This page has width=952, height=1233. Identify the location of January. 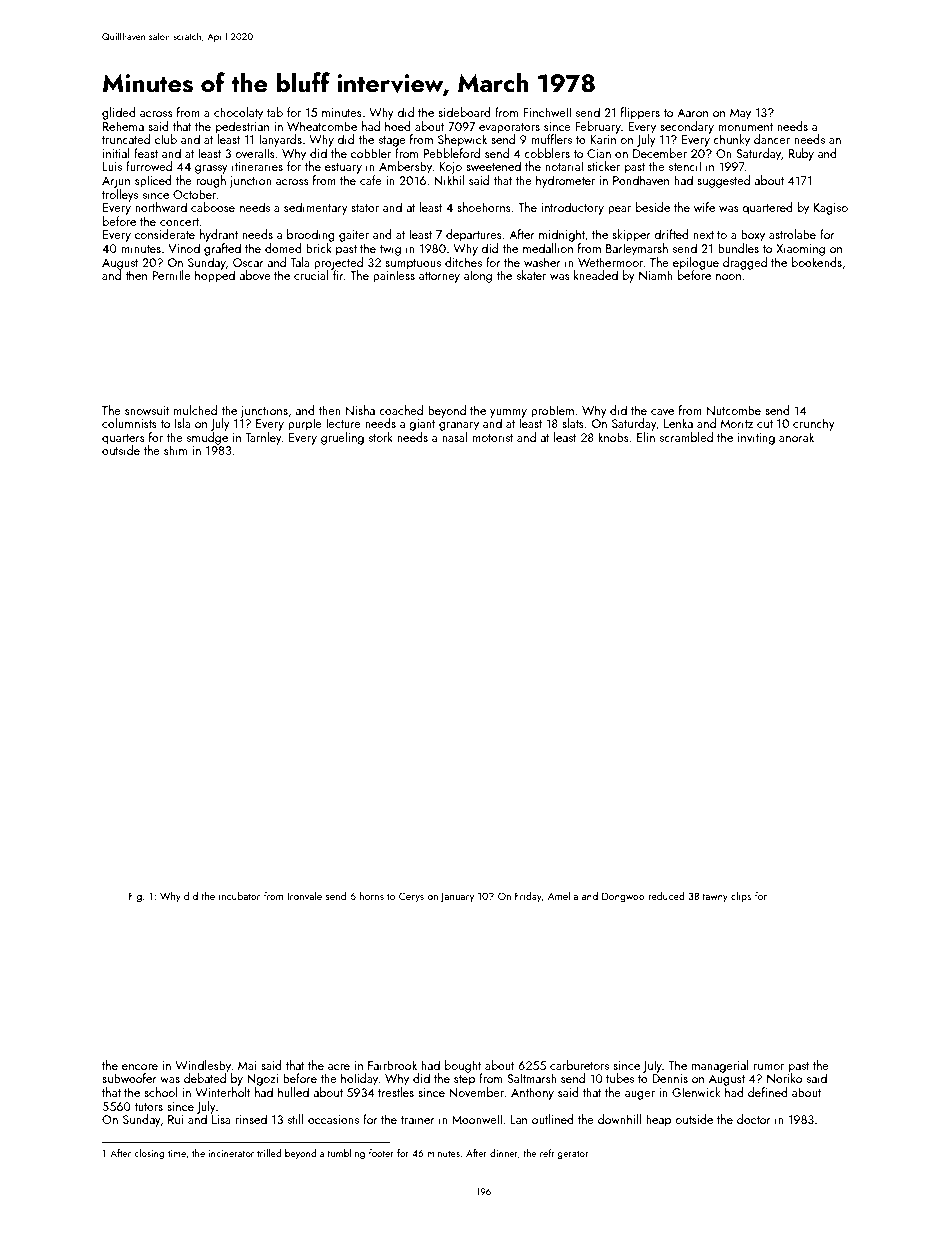
(457, 898).
